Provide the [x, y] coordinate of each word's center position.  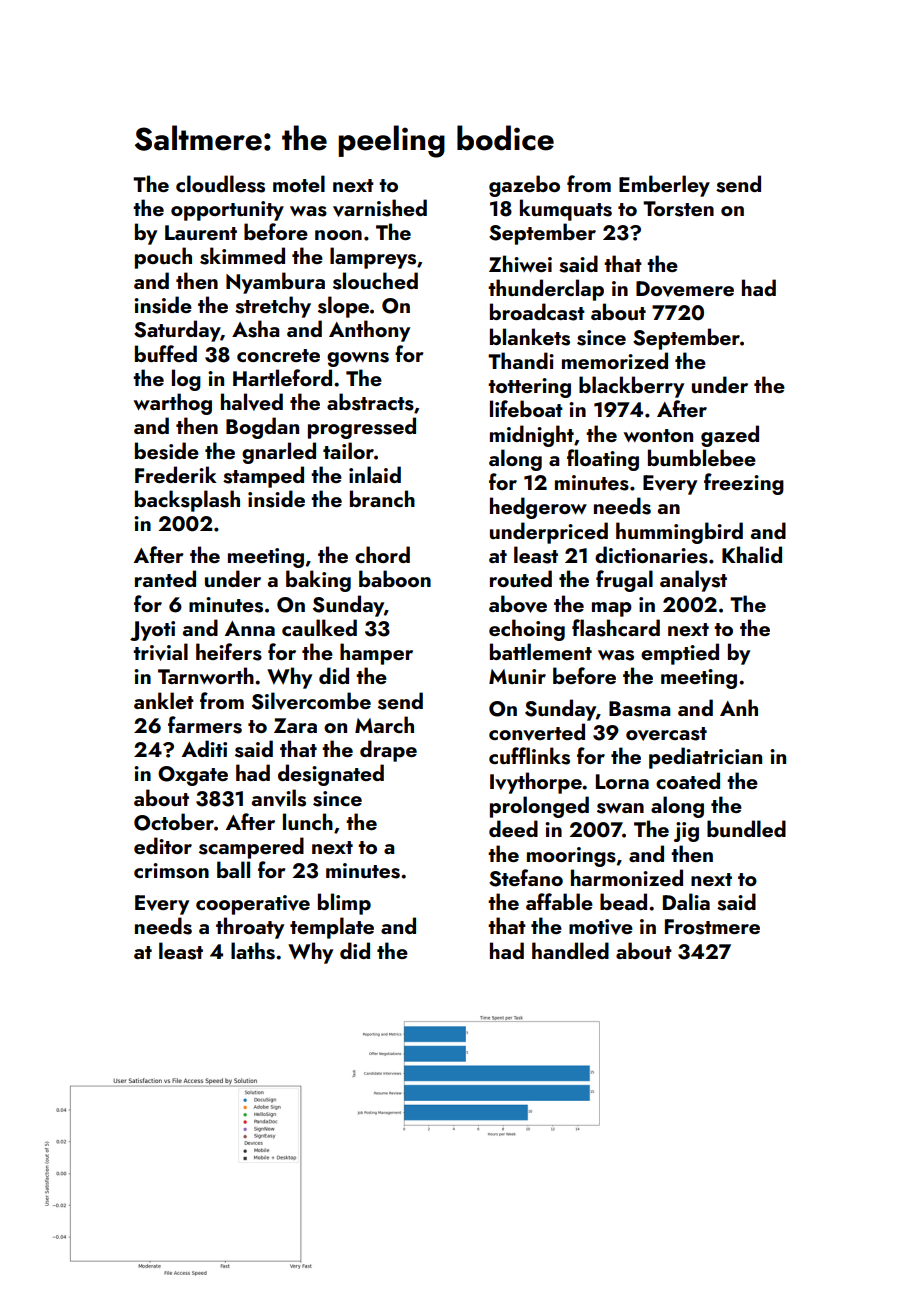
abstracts [370, 402]
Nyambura [275, 283]
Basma [639, 709]
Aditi [204, 748]
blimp [344, 904]
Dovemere [685, 289]
